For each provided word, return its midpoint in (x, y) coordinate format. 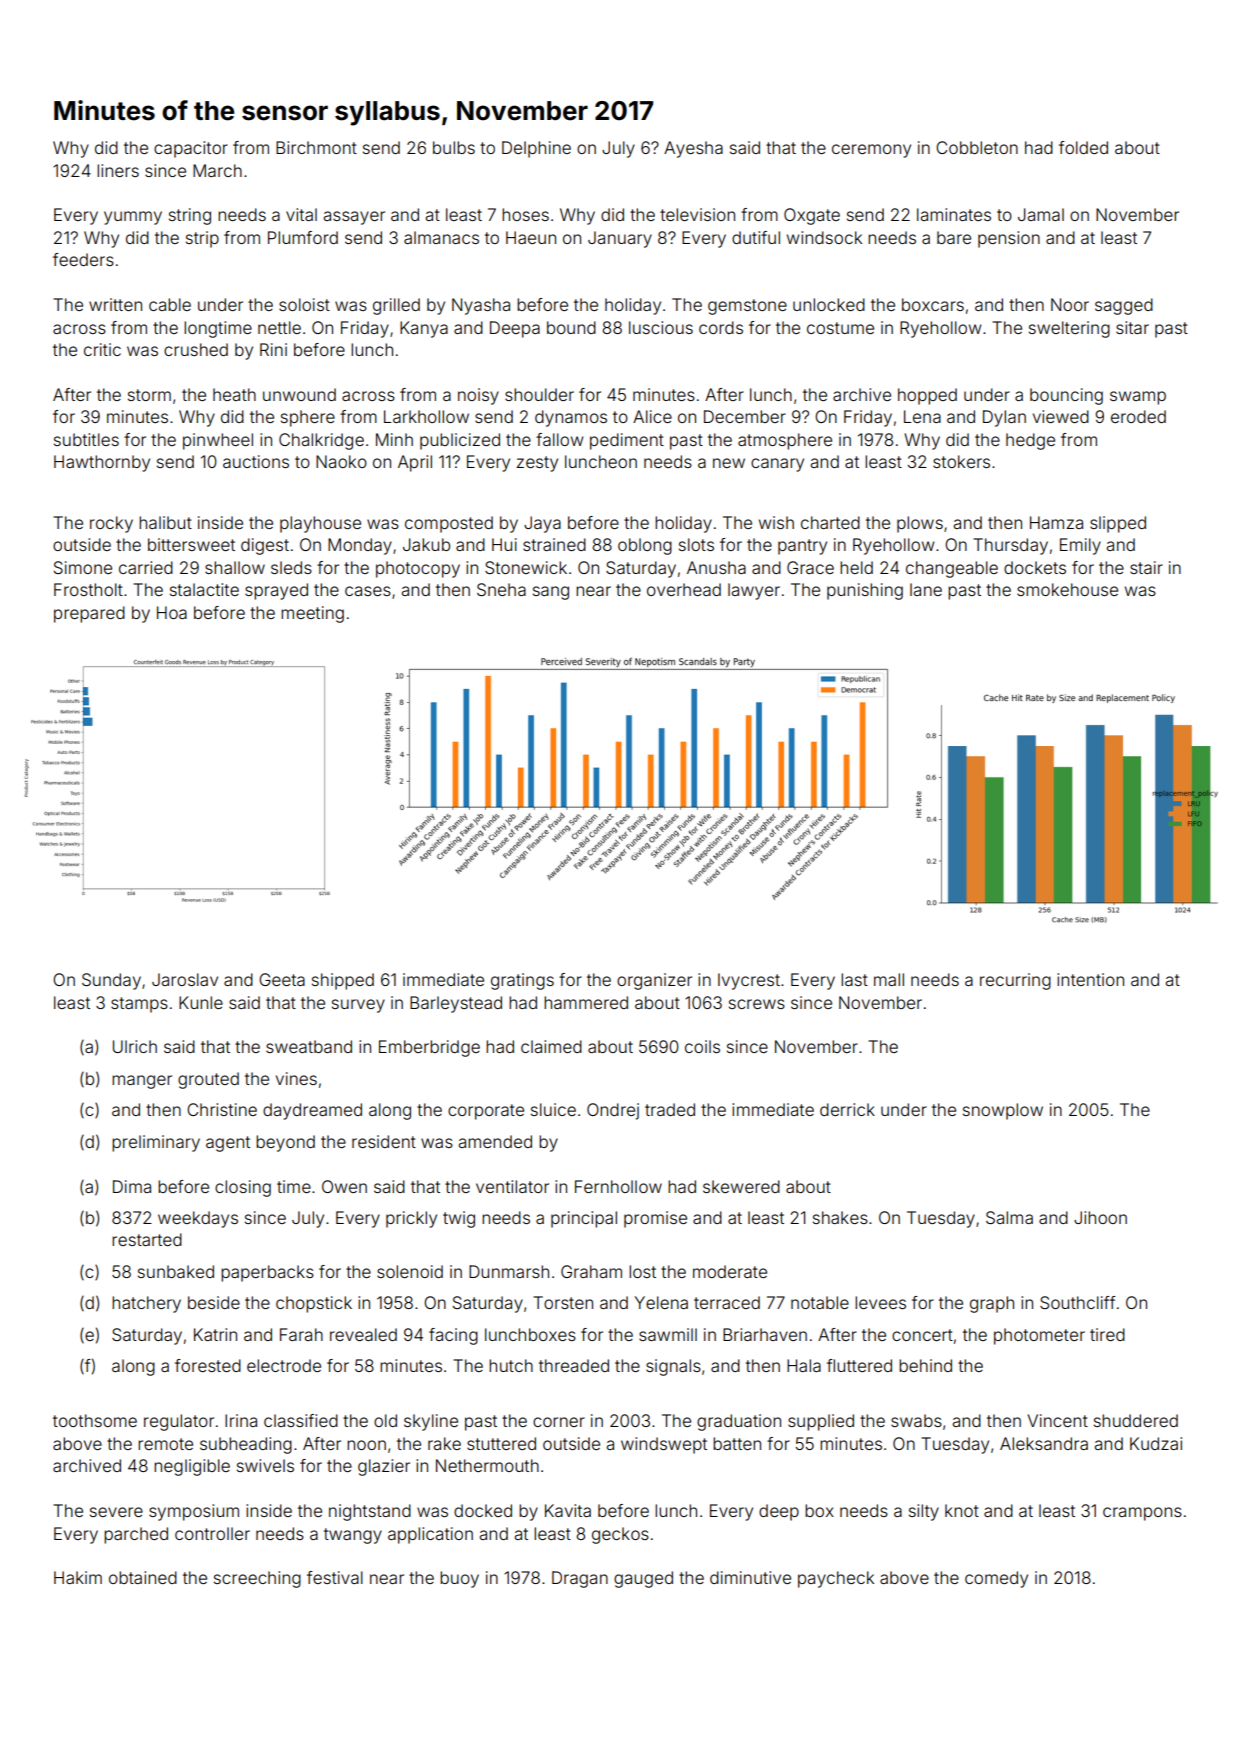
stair (1146, 567)
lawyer (754, 591)
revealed (363, 1334)
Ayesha (693, 149)
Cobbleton (977, 147)
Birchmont (316, 147)
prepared (89, 614)
